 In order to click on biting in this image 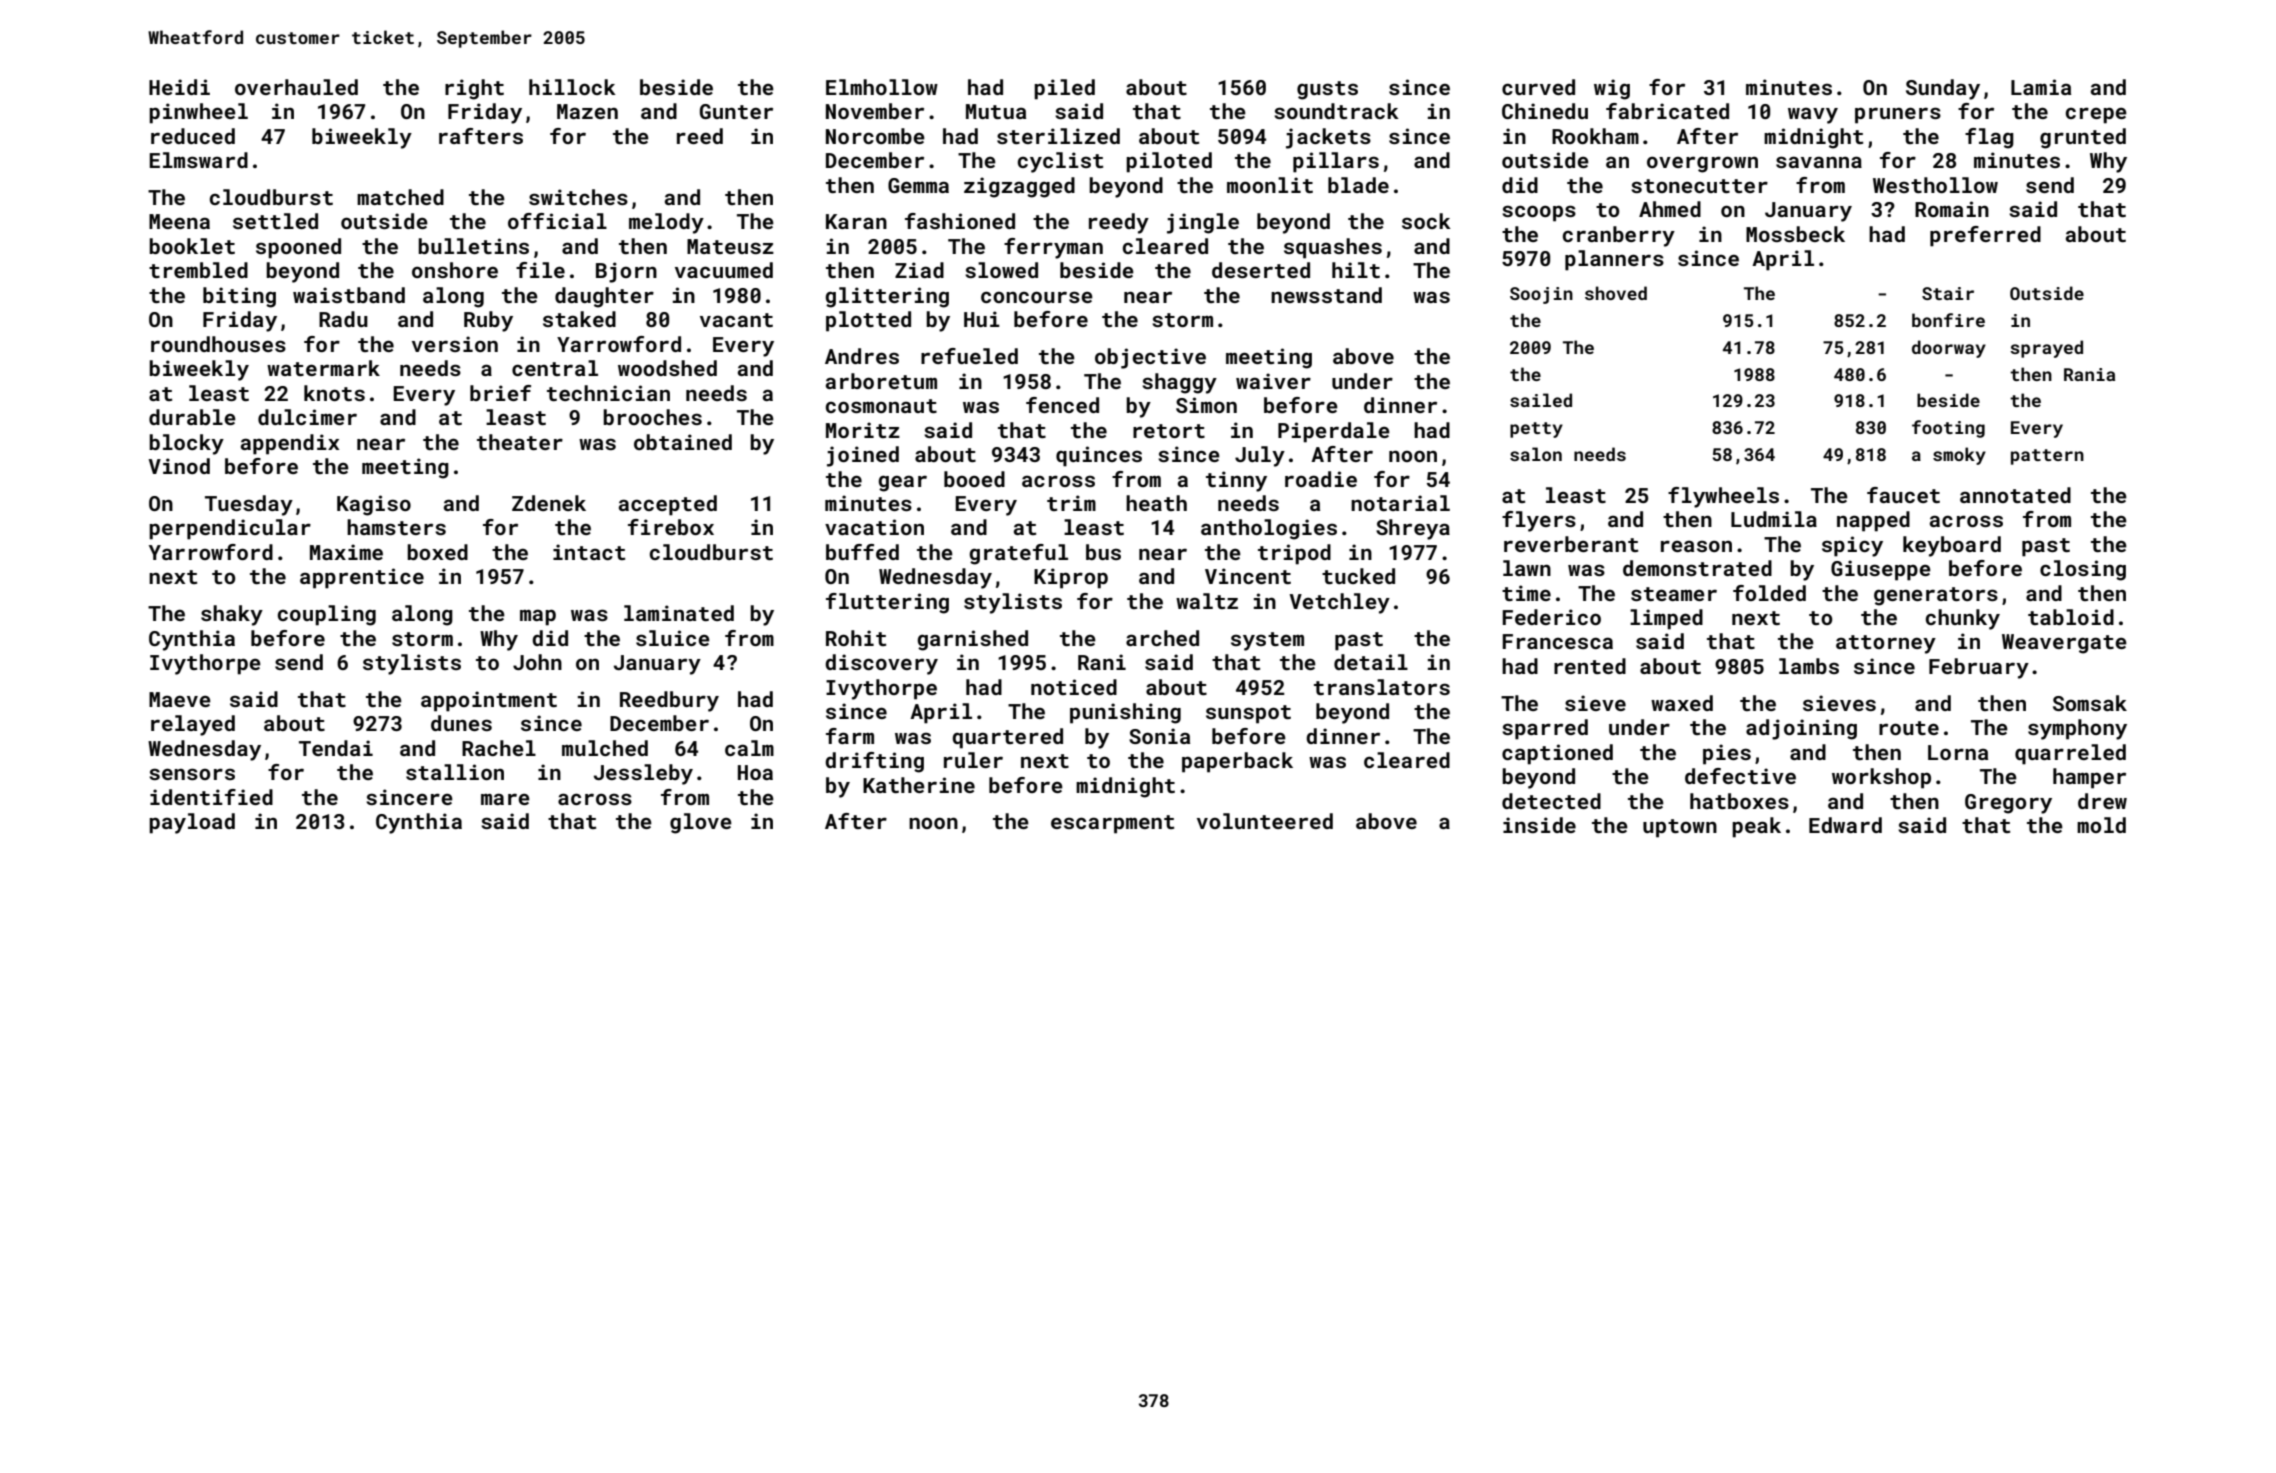, I will do `click(239, 297)`.
